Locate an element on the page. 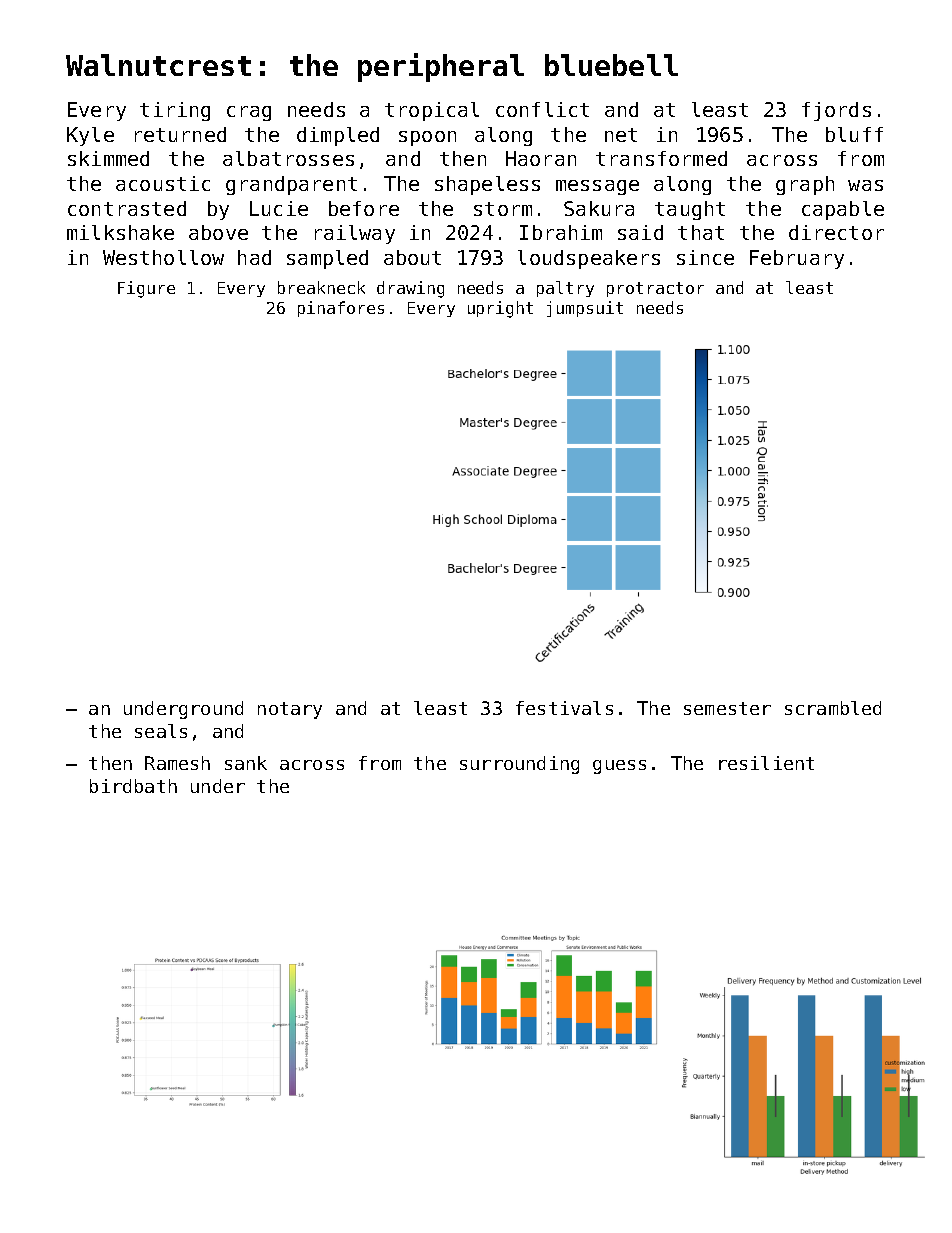 The width and height of the page is (952, 1233). Kyle is located at coordinates (90, 136).
